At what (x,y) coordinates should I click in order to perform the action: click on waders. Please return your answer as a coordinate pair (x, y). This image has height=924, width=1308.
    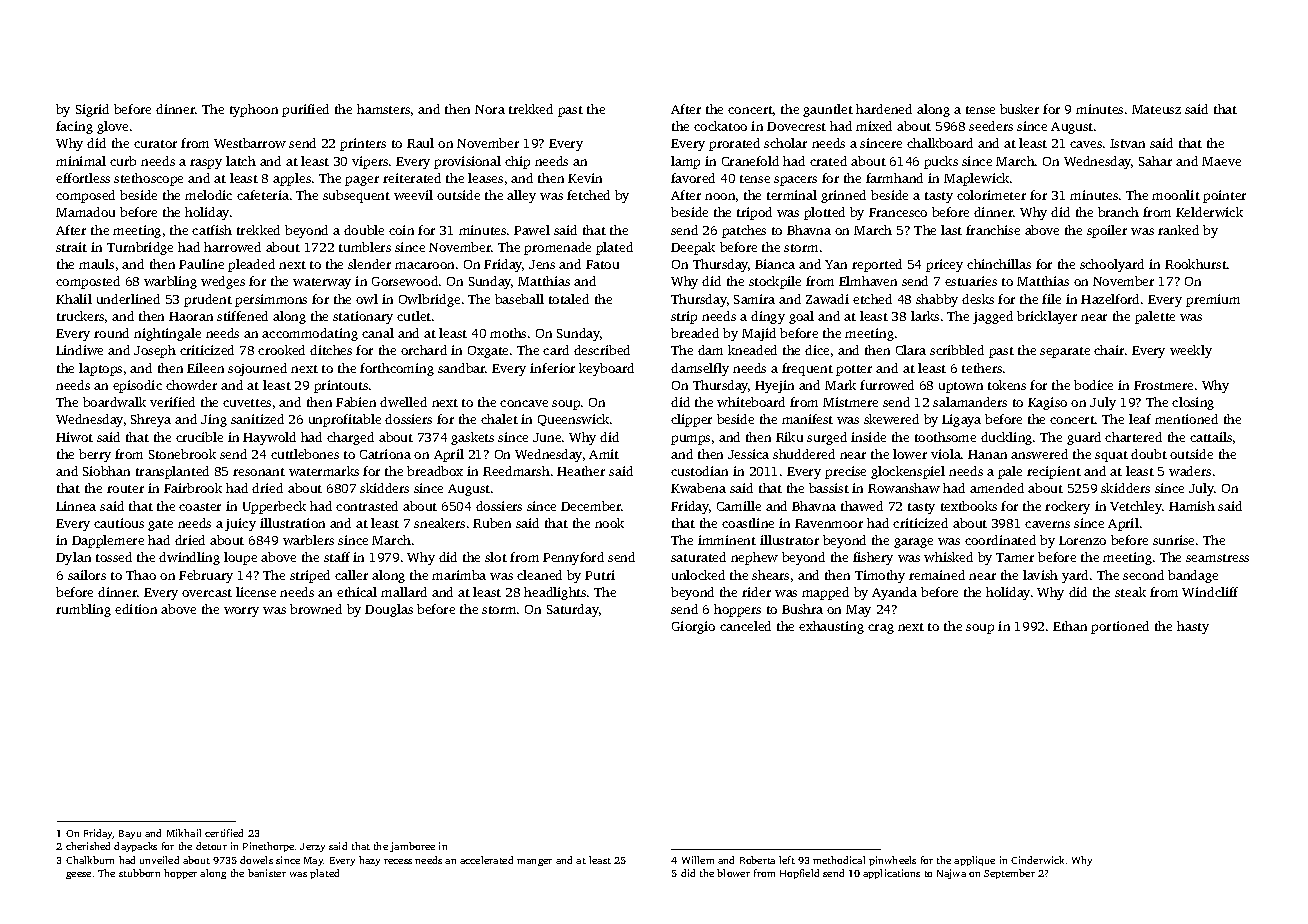
    Looking at the image, I should click on (1190, 471).
